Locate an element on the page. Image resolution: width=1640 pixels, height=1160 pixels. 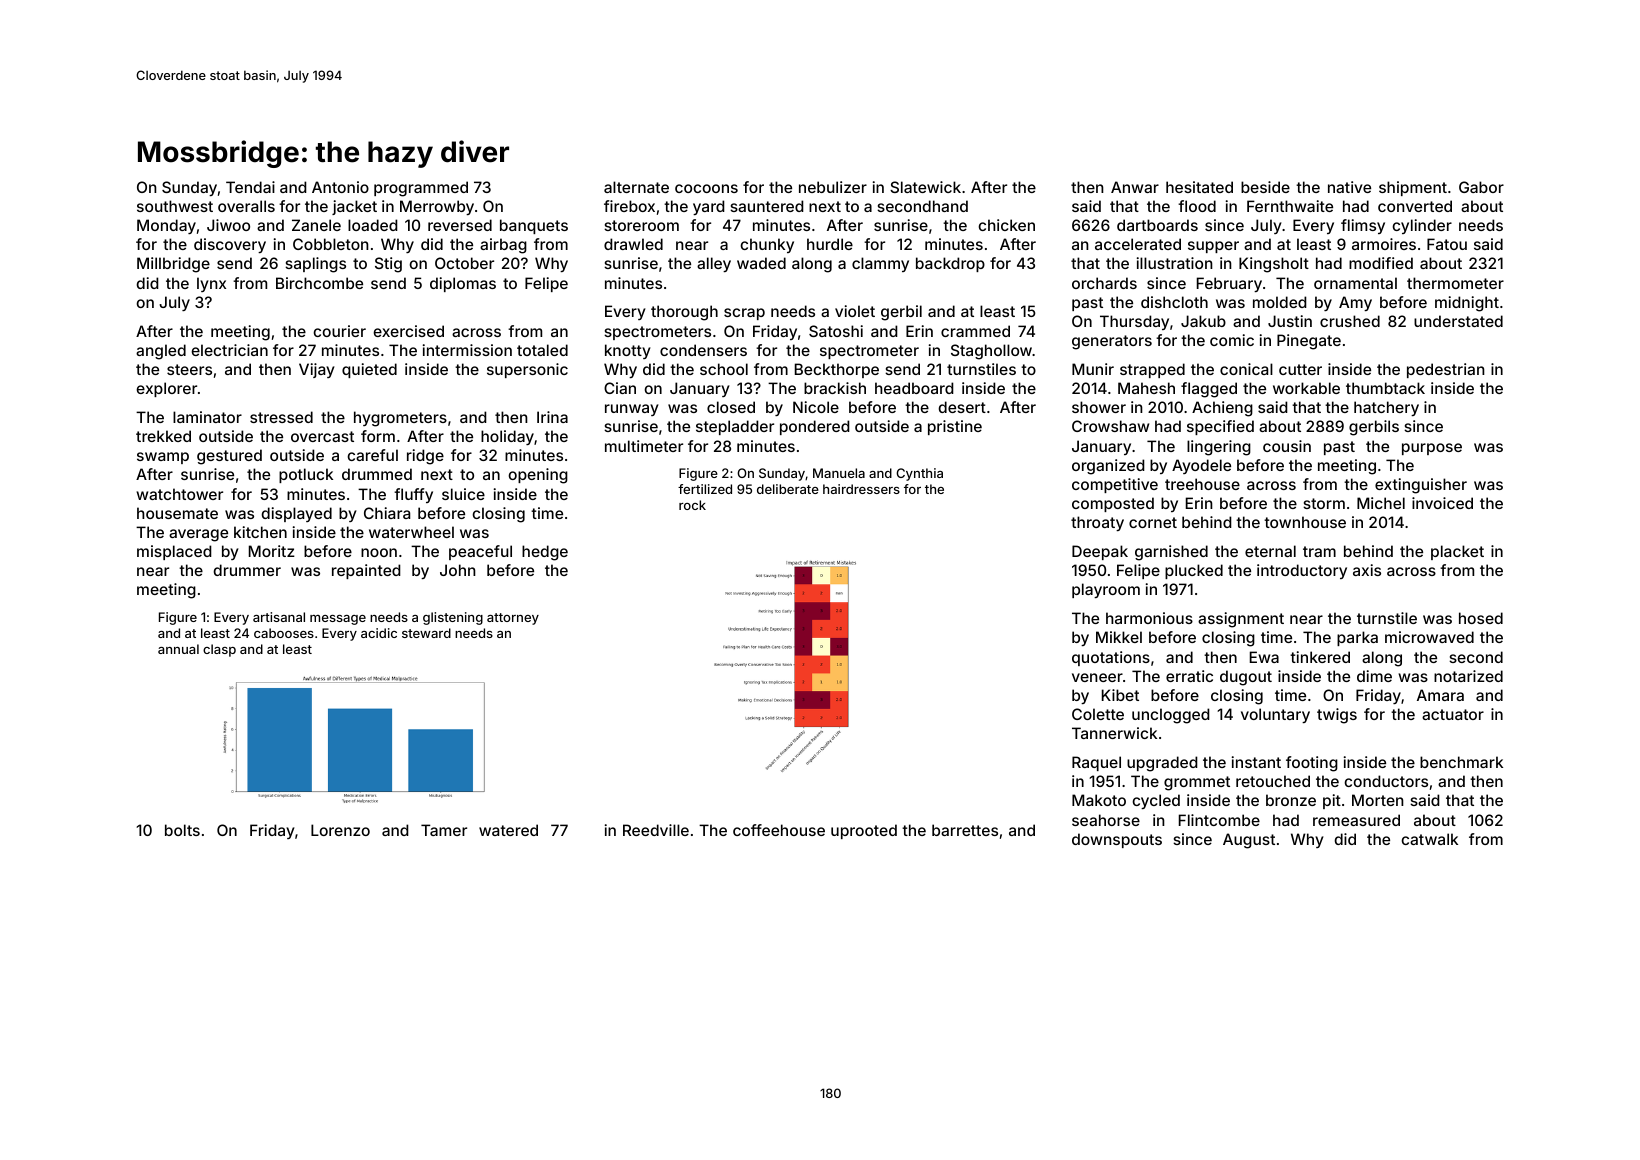
Anwar is located at coordinates (1135, 187).
